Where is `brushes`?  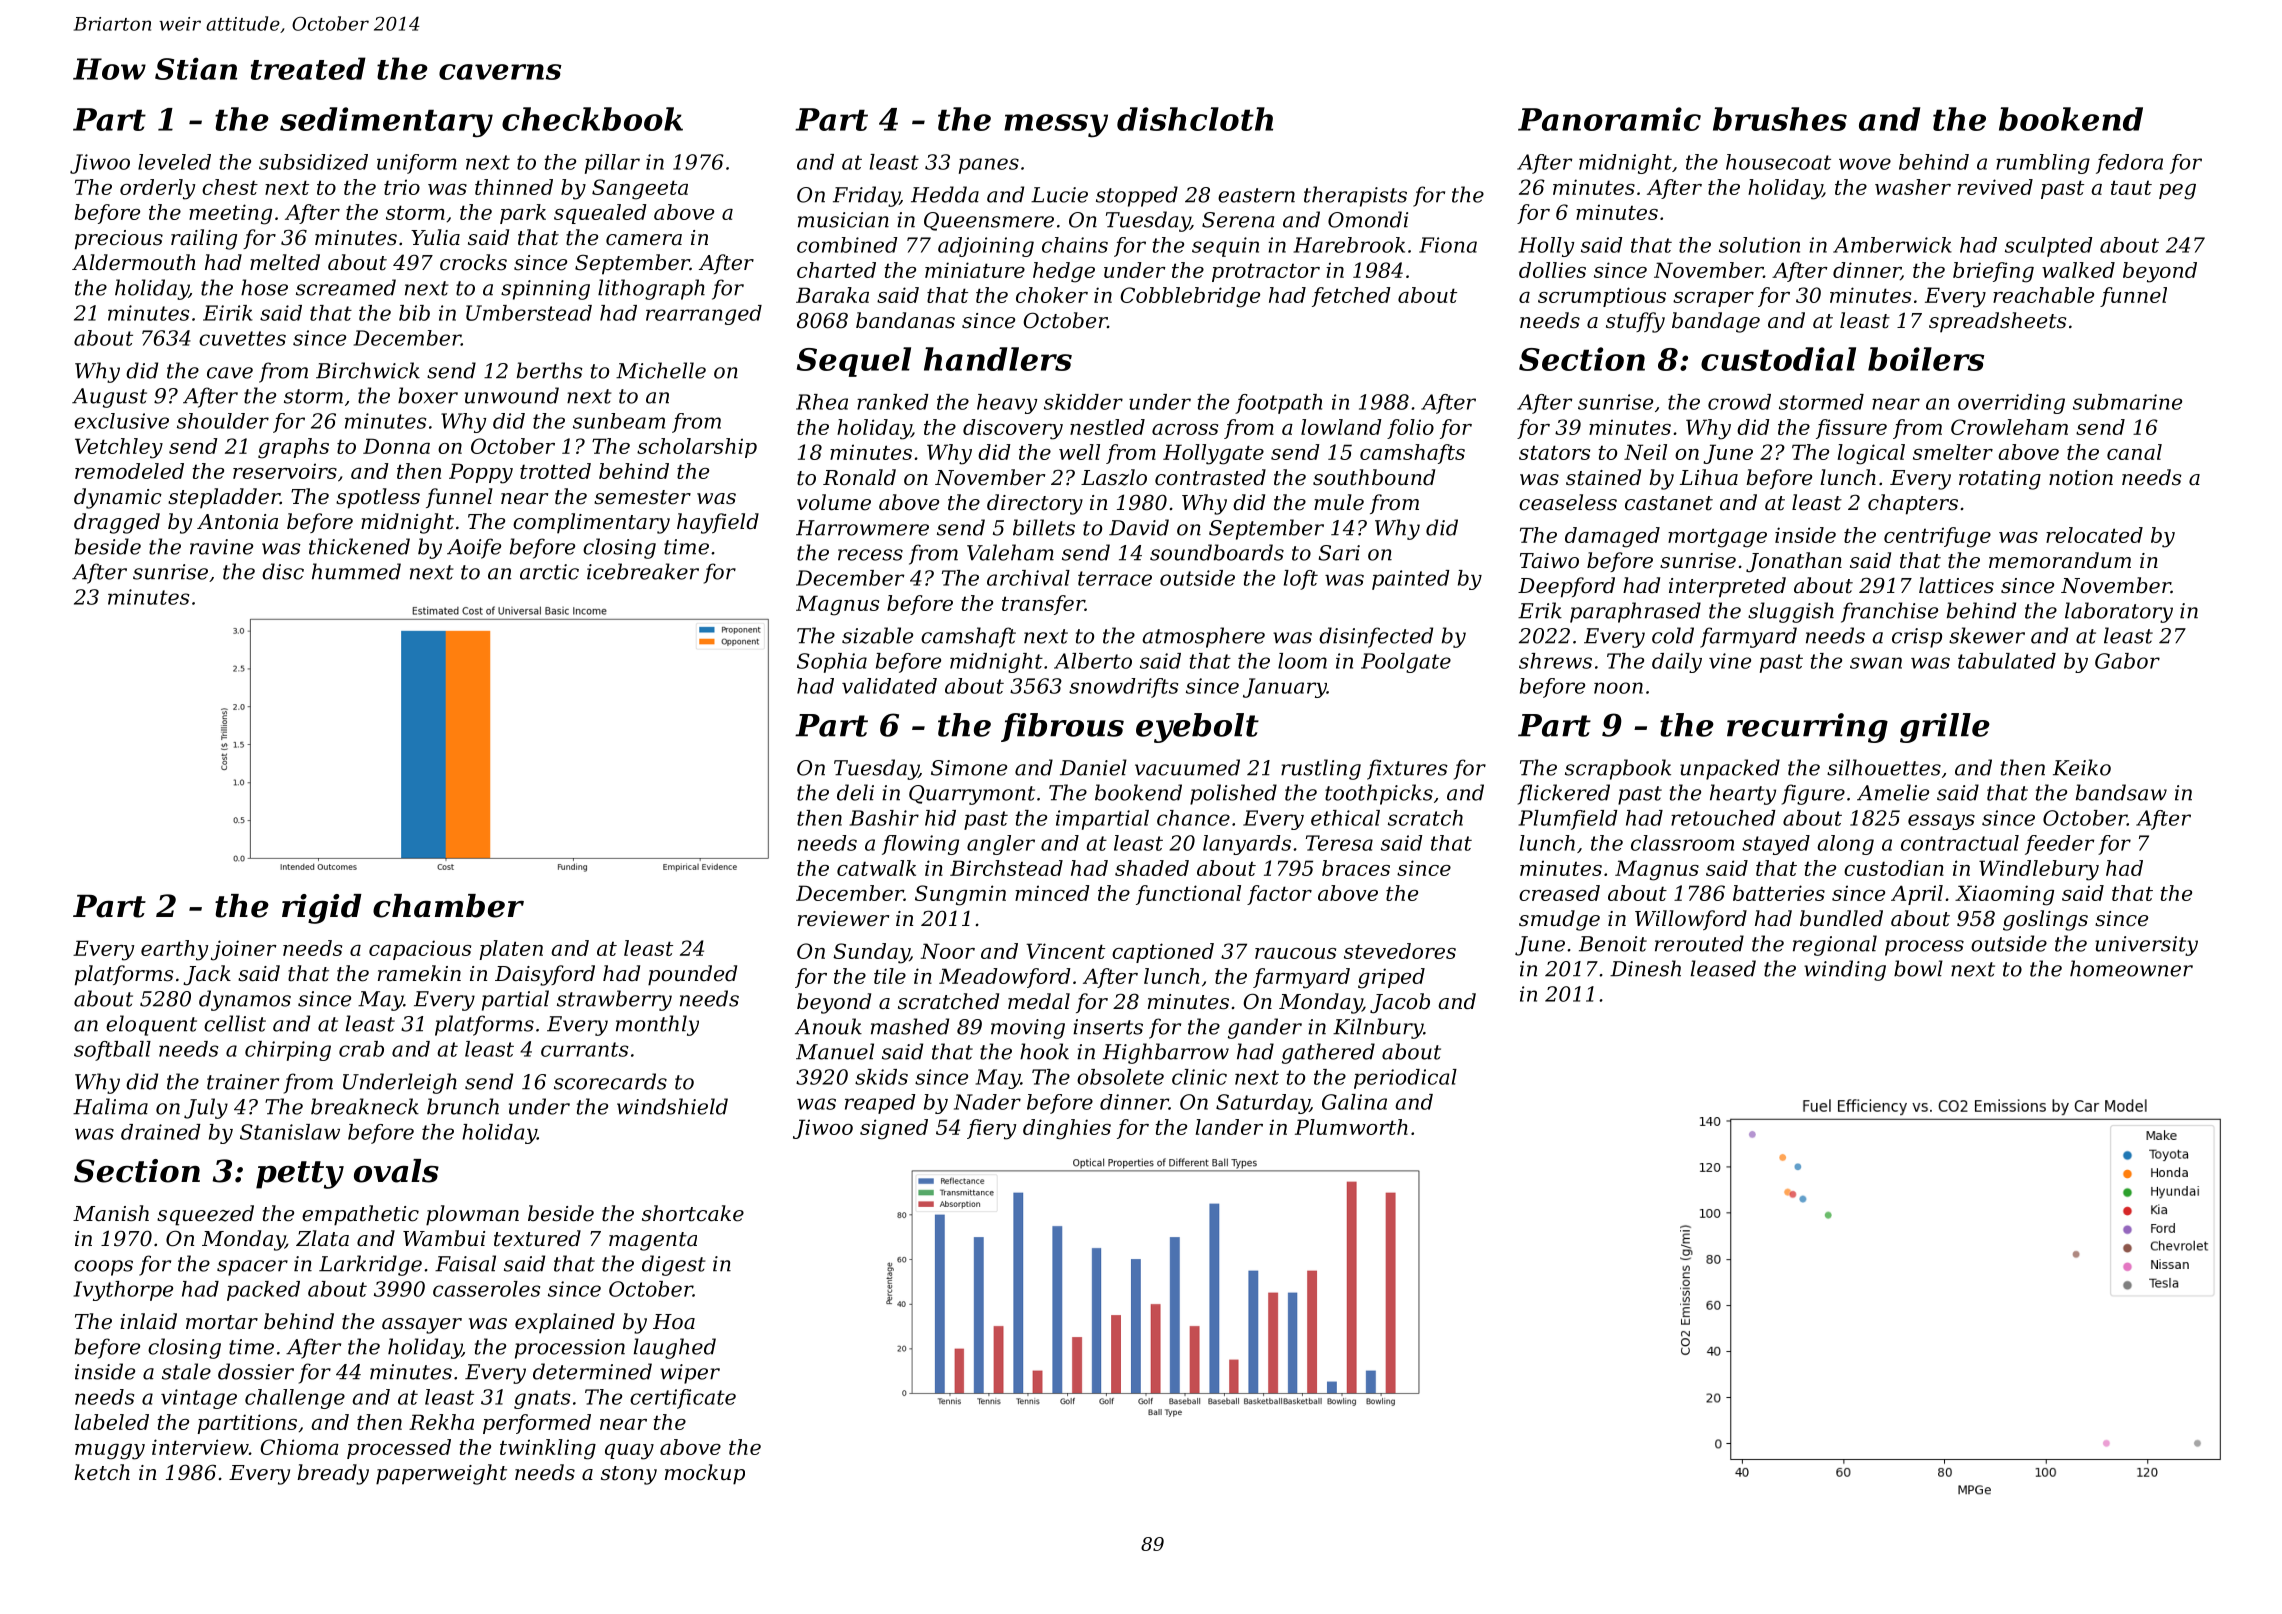
brushes is located at coordinates (1780, 119).
